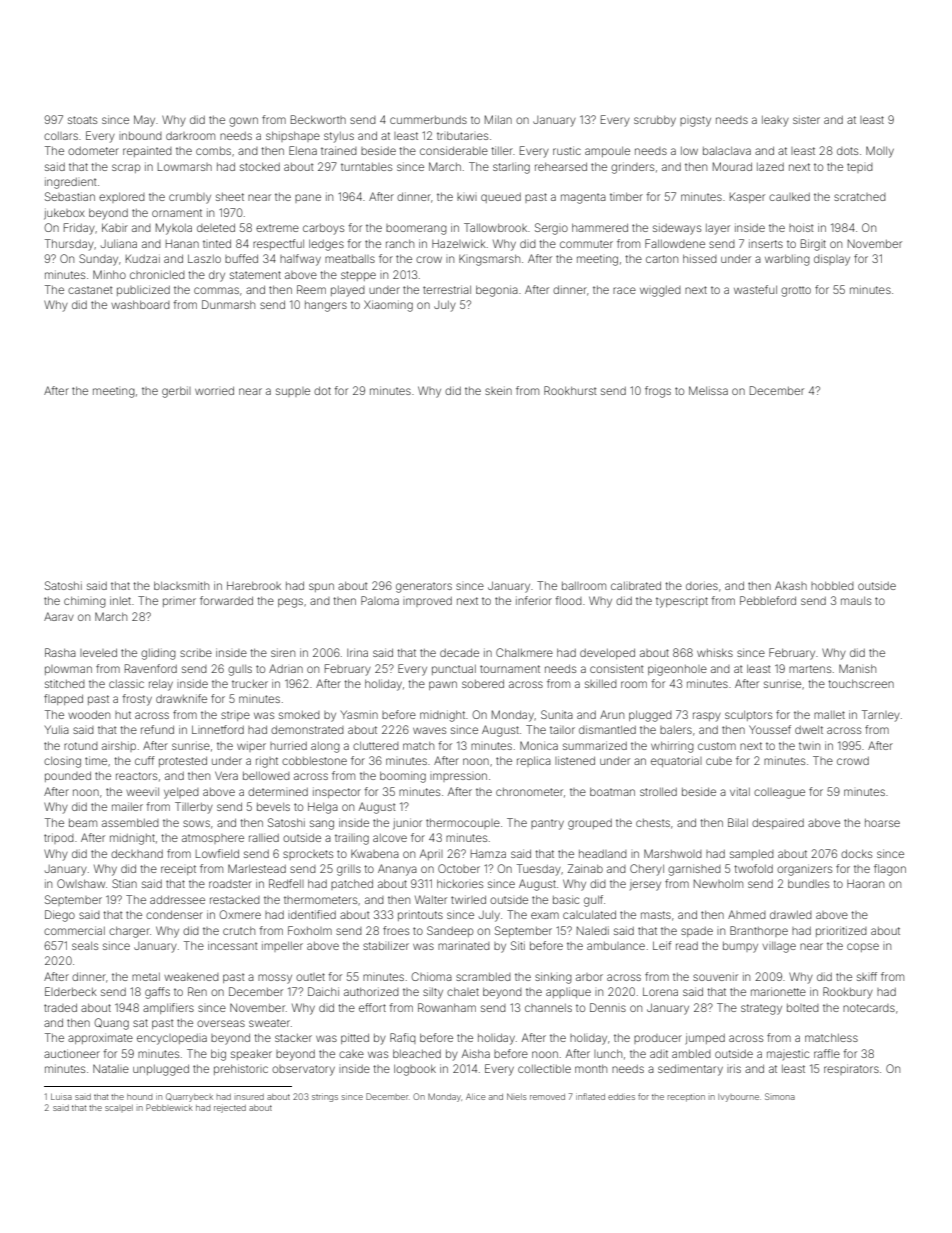 The image size is (952, 1233). What do you see at coordinates (860, 197) in the page?
I see `scratched` at bounding box center [860, 197].
